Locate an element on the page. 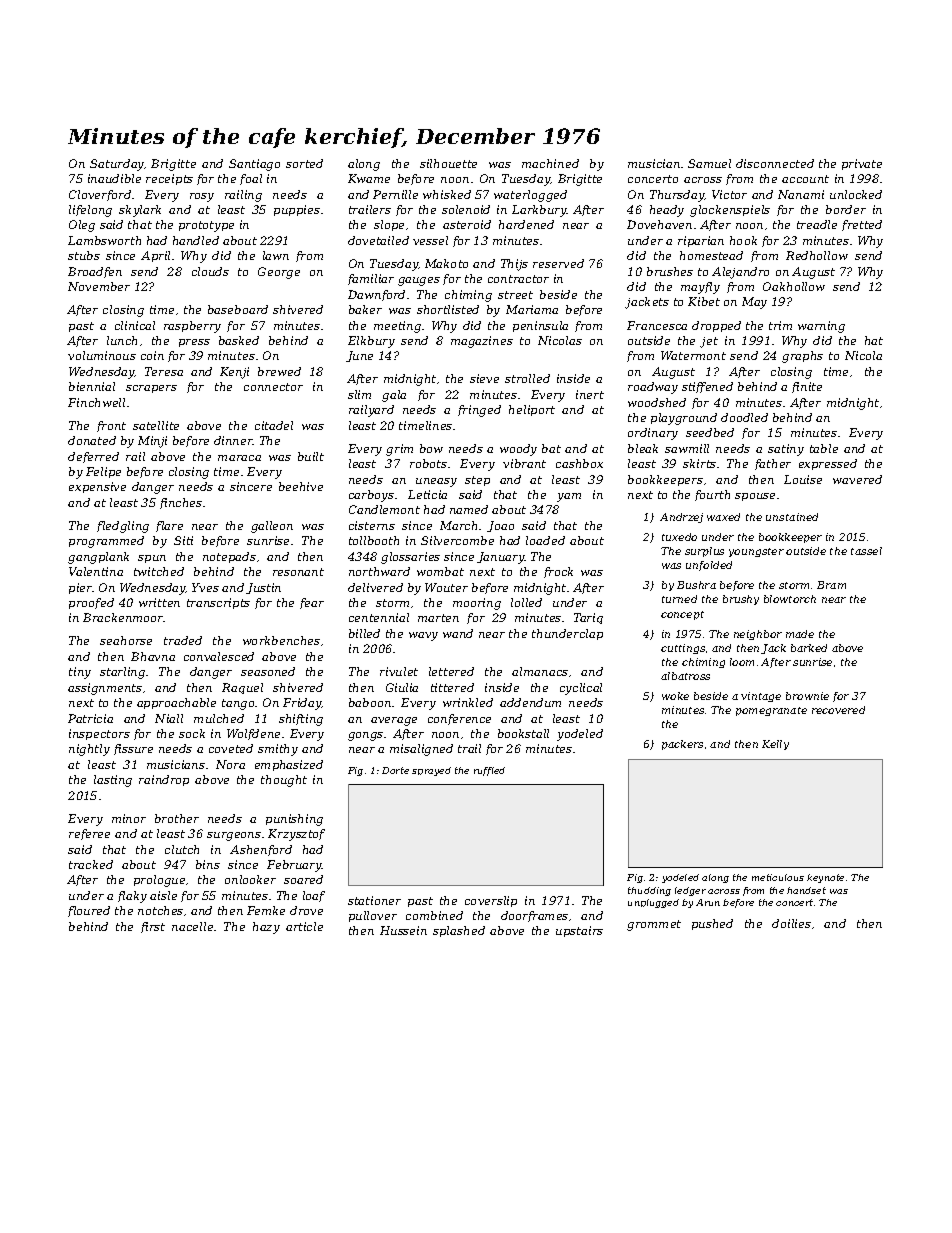 The height and width of the page is (1233, 952). thought is located at coordinates (284, 781).
